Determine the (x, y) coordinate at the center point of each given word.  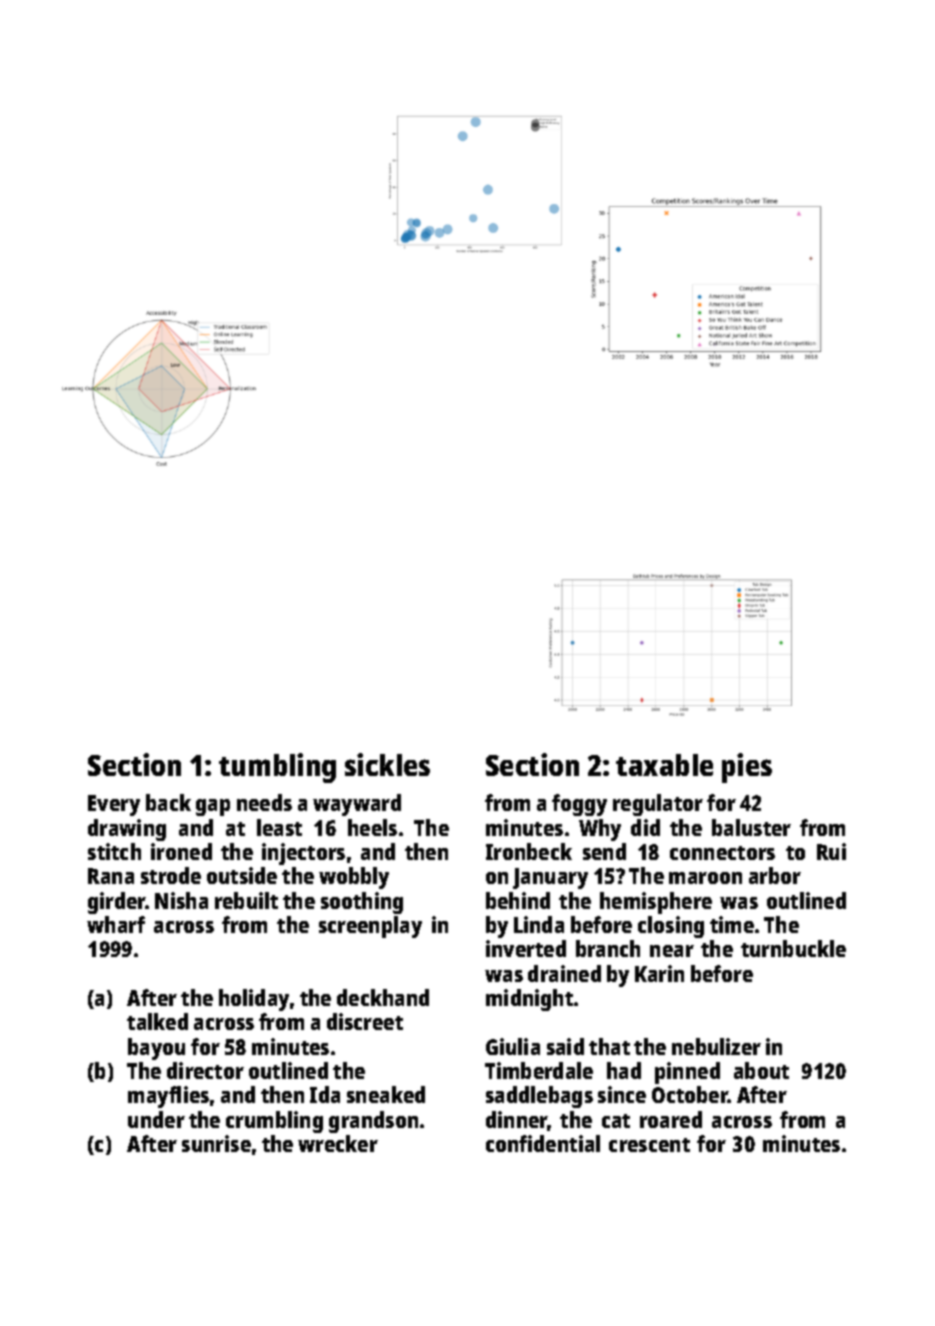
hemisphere (656, 903)
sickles (387, 764)
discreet (365, 1021)
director (205, 1070)
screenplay (370, 927)
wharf (116, 924)
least (279, 827)
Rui (831, 851)
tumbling (277, 768)
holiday (254, 1000)
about (761, 1070)
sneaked (386, 1094)
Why (600, 830)
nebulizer (716, 1046)
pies (747, 768)
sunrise (216, 1143)
